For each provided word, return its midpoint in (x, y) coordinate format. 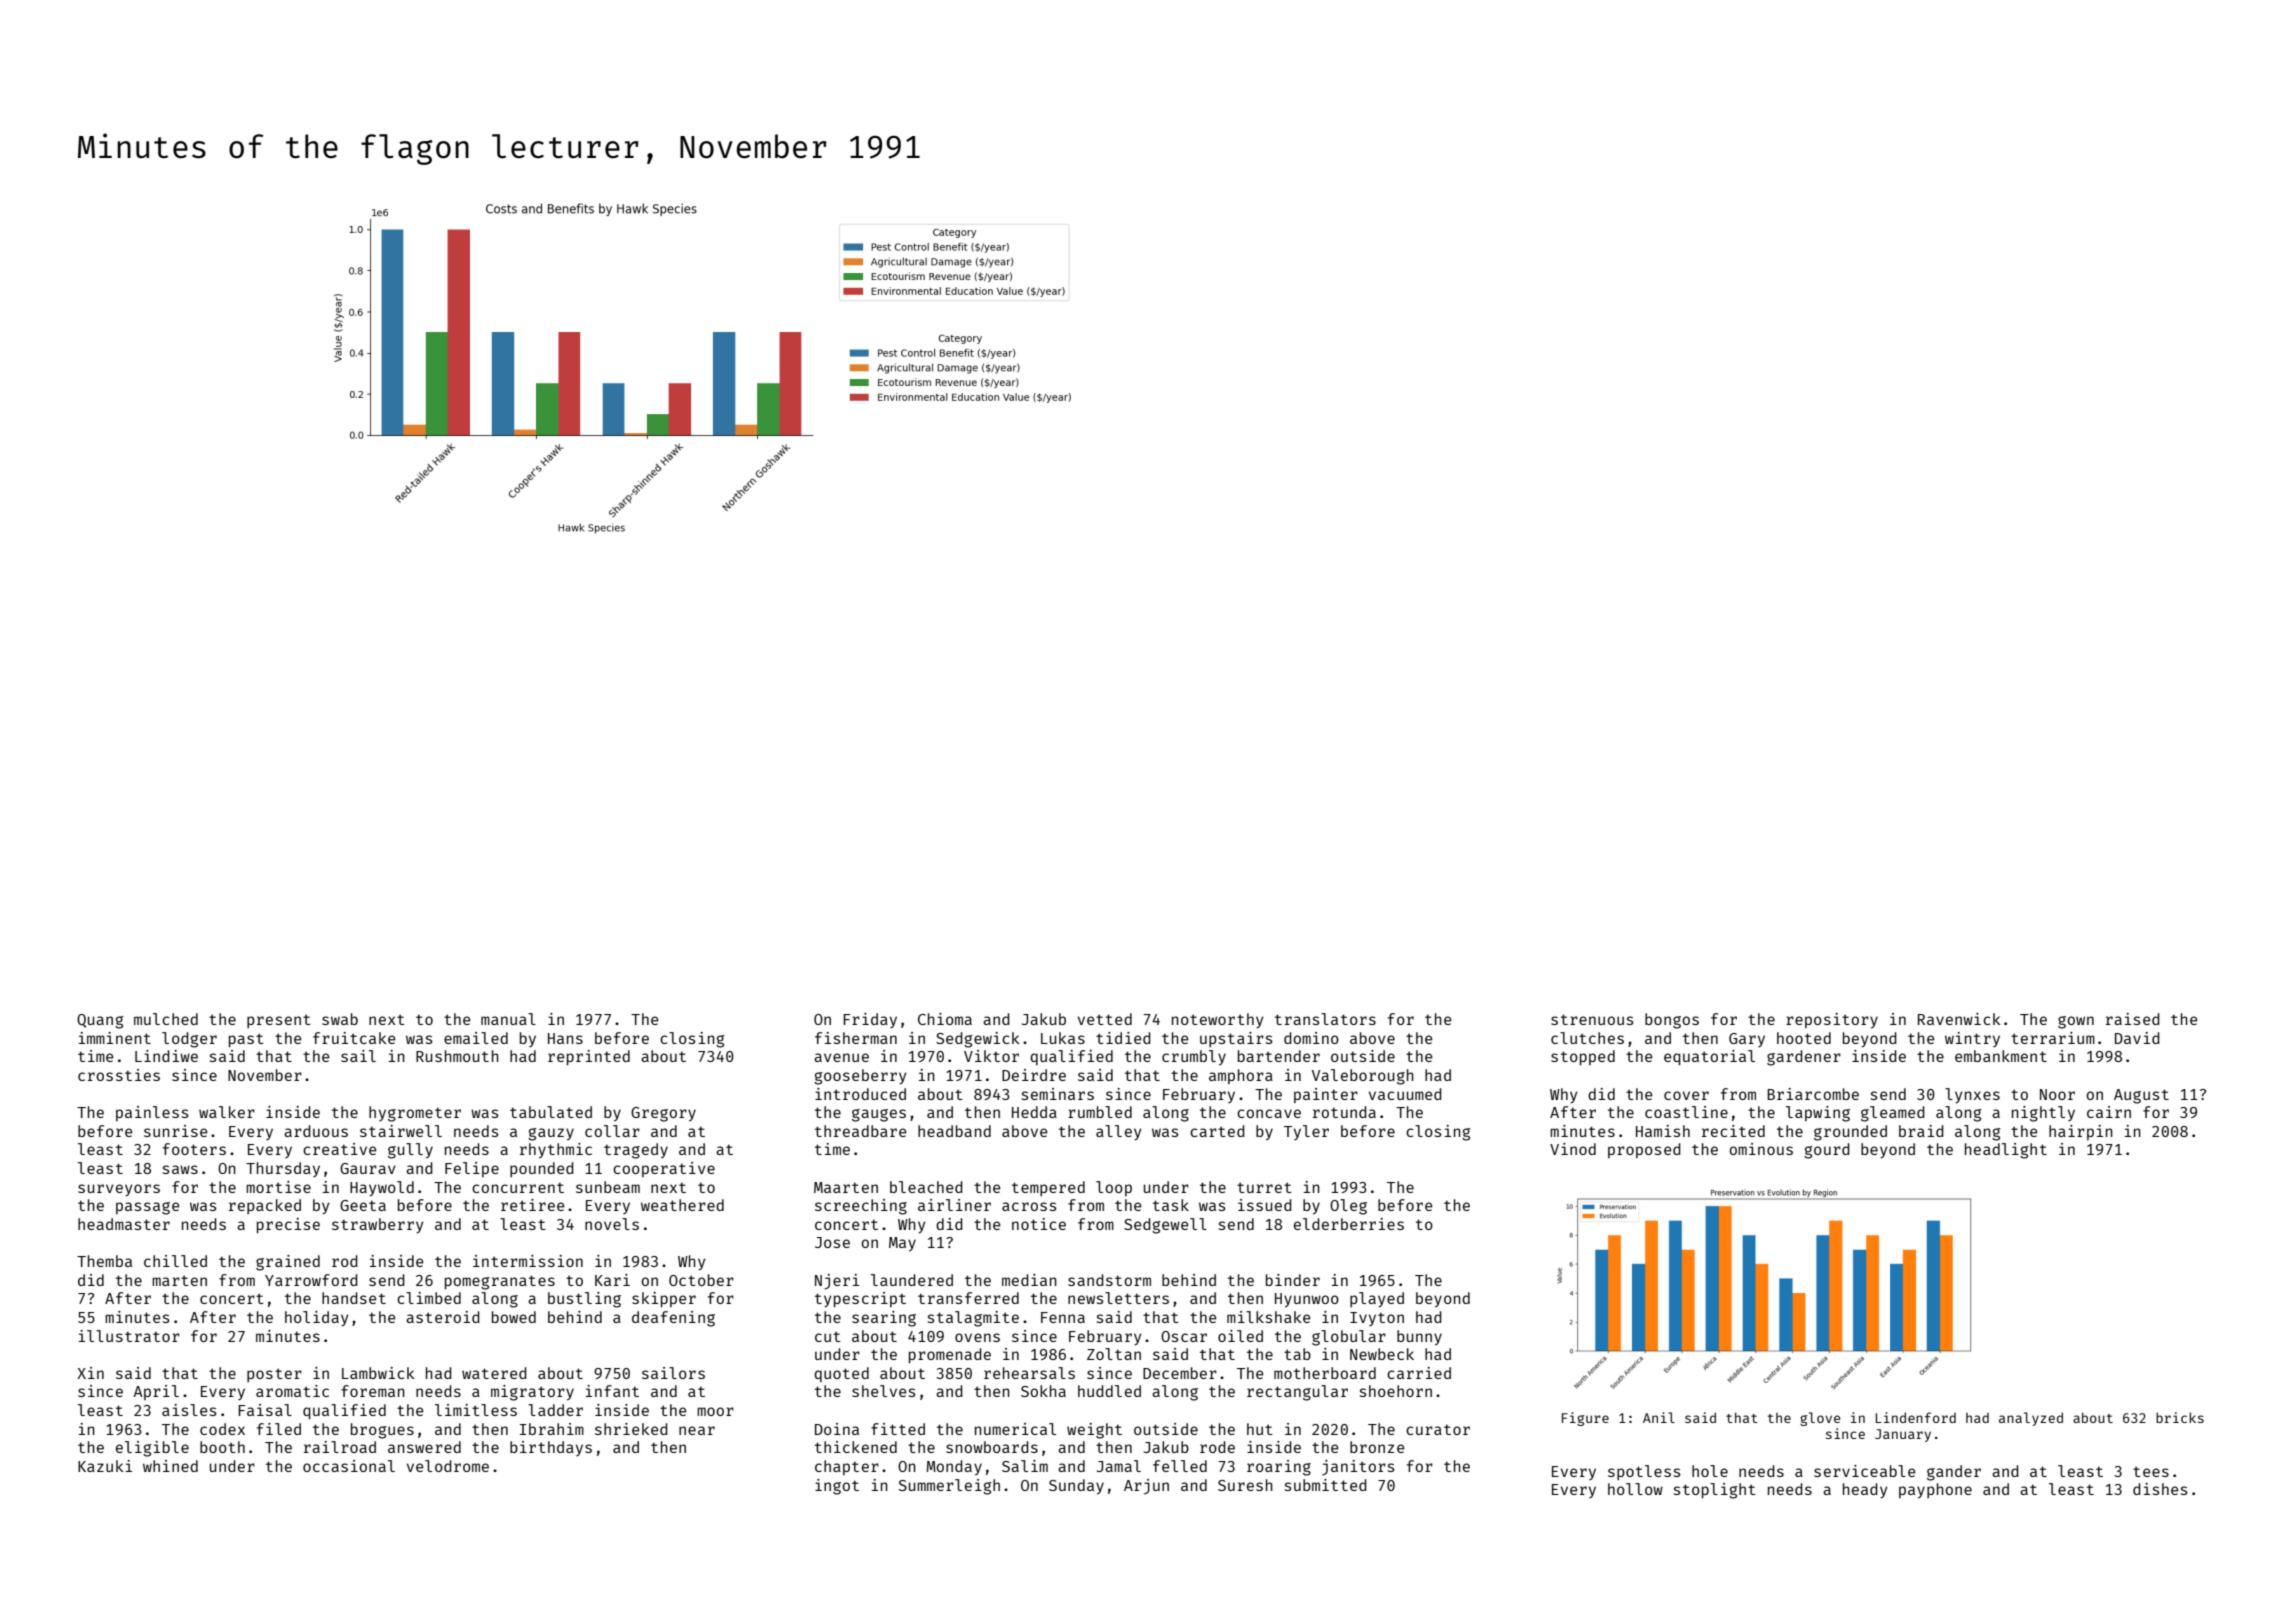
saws (180, 1169)
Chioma (945, 1019)
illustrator (129, 1336)
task (1171, 1205)
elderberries (1349, 1224)
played (1377, 1299)
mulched (166, 1019)
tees (2151, 1472)
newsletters (1118, 1298)
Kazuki (105, 1466)
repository (1832, 1021)
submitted (1326, 1485)
